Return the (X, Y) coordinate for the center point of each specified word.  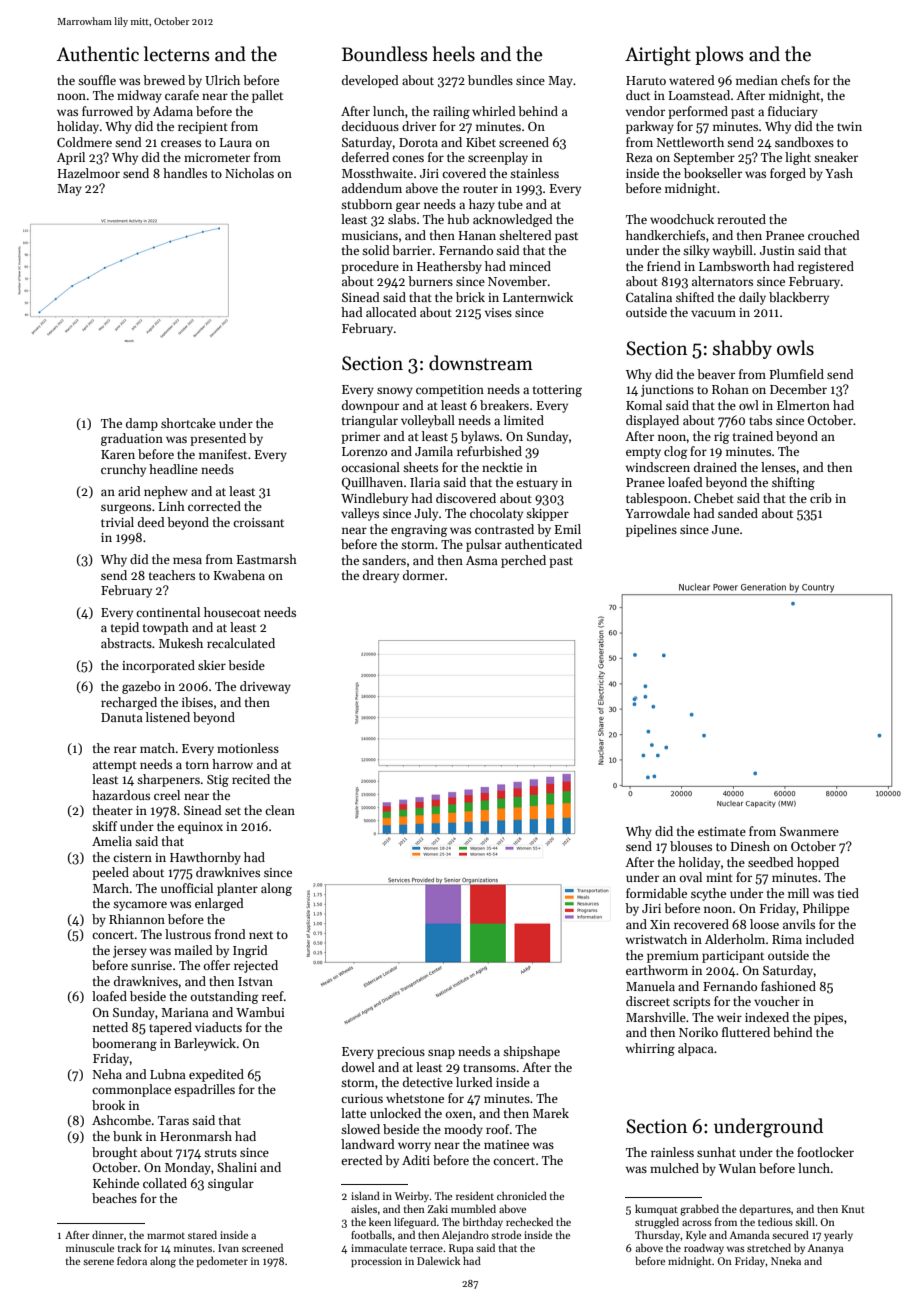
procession (376, 1262)
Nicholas (249, 173)
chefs (795, 80)
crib (821, 498)
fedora (132, 1260)
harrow (232, 764)
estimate (722, 831)
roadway (704, 1248)
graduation (132, 439)
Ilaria (425, 482)
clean (280, 810)
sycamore (140, 906)
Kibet (481, 142)
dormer (424, 575)
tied (848, 893)
